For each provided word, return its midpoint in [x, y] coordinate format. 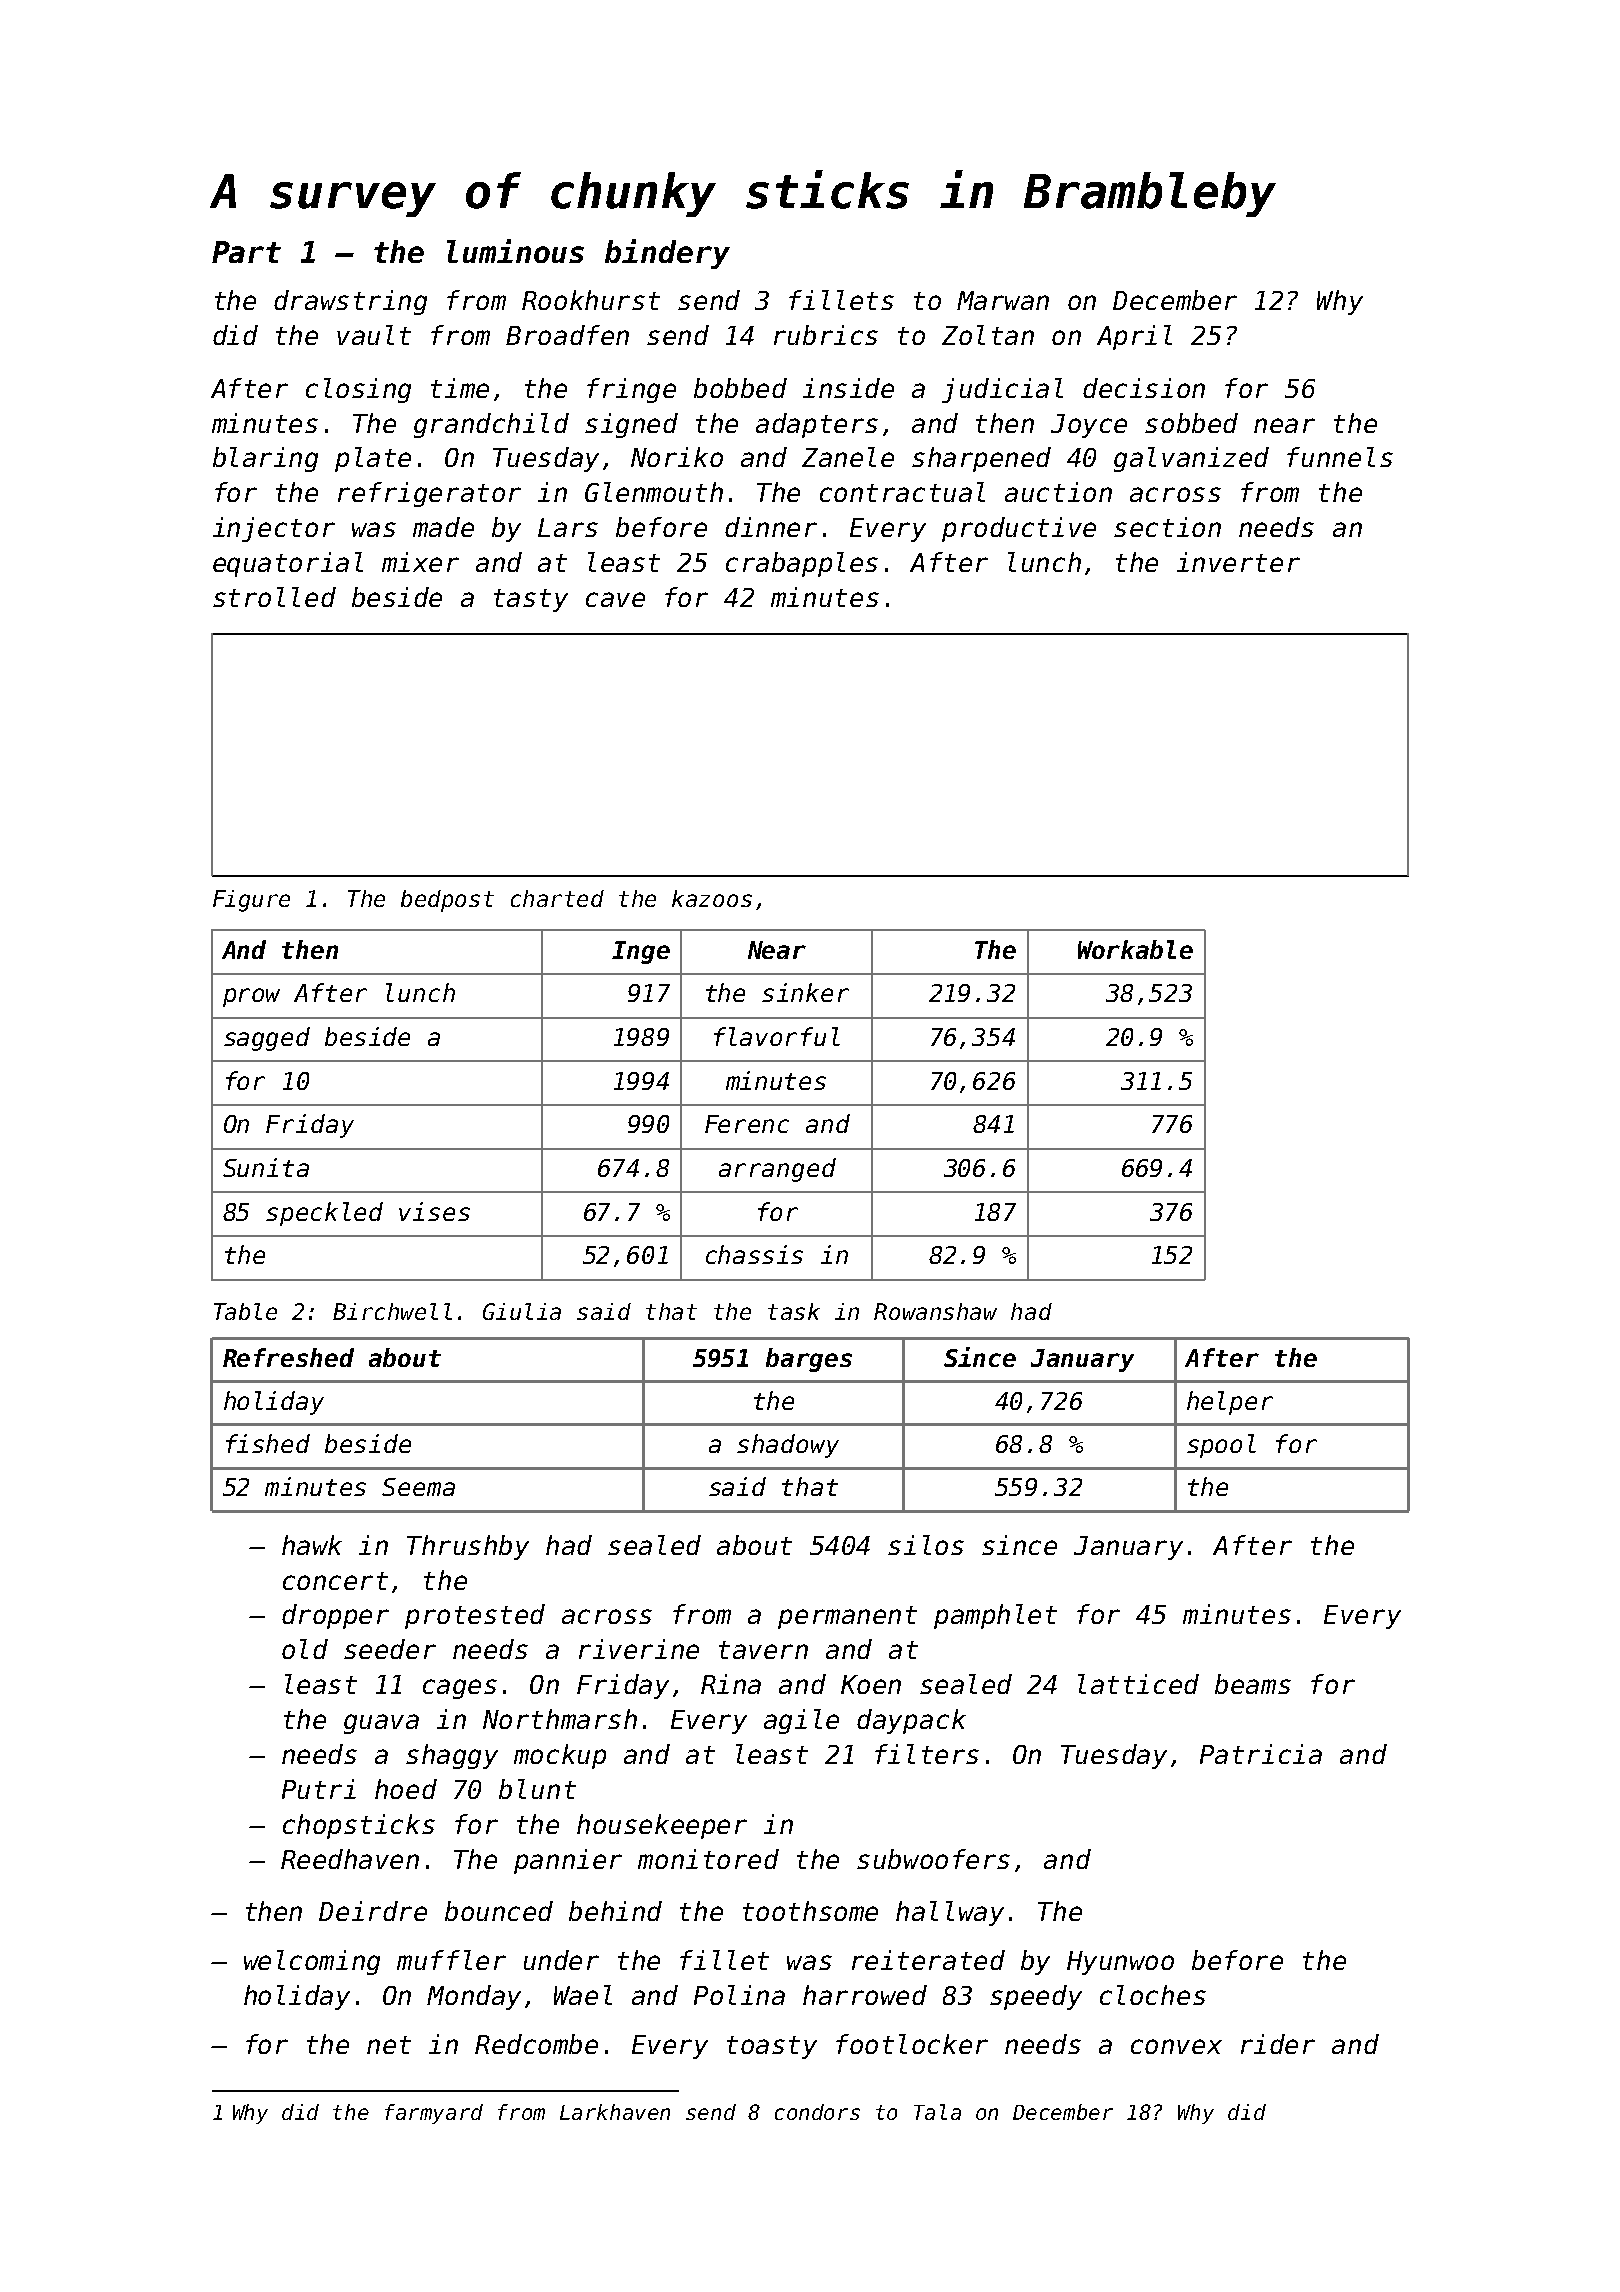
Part [246, 252]
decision [1144, 388]
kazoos [712, 898]
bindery [667, 254]
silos [926, 1545]
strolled [274, 597]
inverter [1238, 562]
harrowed [865, 1995]
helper [1230, 1403]
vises [434, 1211]
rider [1278, 2044]
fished [268, 1443]
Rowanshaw [935, 1311]
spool [1221, 1446]
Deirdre [373, 1911]
